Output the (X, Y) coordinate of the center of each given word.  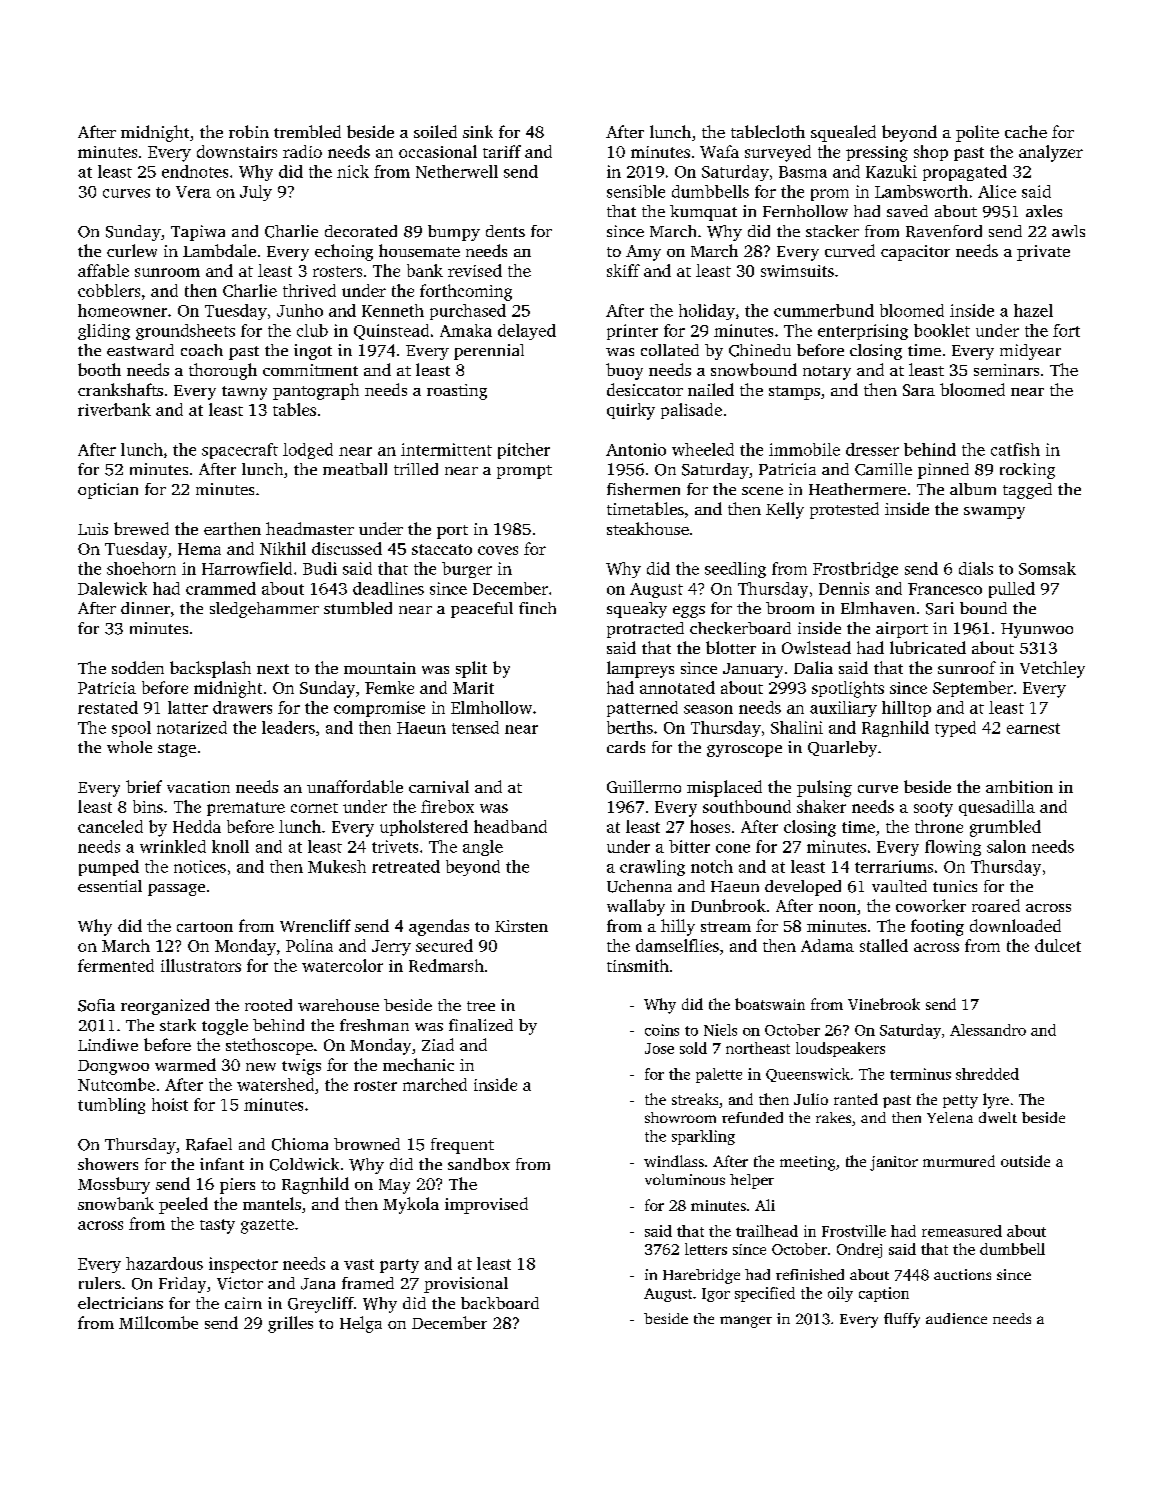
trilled (416, 469)
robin (249, 131)
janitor (894, 1163)
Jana (318, 1284)
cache (1026, 131)
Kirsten (521, 926)
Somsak (1047, 568)
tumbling (111, 1106)
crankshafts (120, 389)
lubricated (928, 647)
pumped (109, 868)
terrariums (894, 866)
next (273, 669)
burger (467, 570)
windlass (674, 1161)
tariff (502, 151)
